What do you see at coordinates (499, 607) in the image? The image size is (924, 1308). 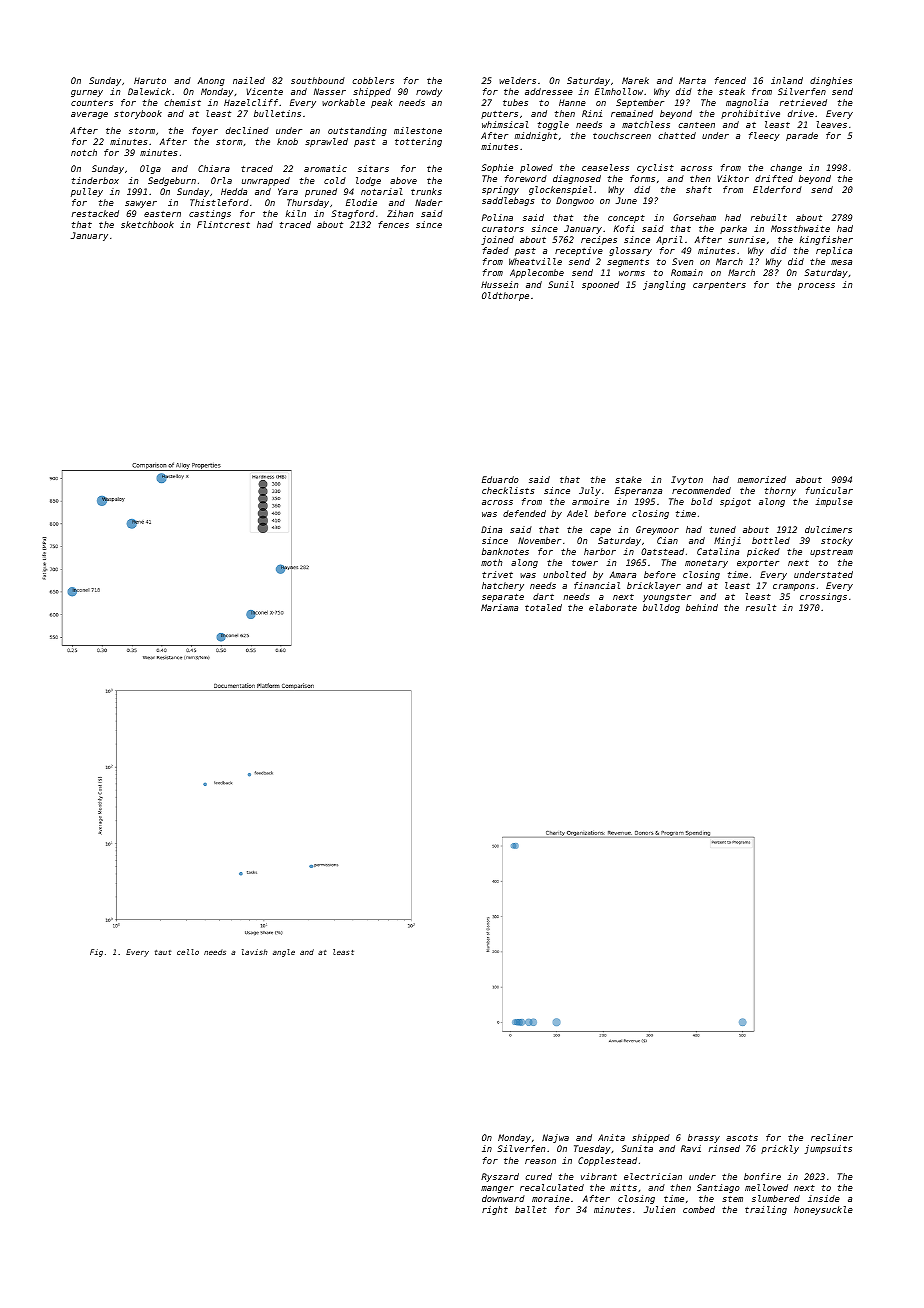 I see `Mariama` at bounding box center [499, 607].
